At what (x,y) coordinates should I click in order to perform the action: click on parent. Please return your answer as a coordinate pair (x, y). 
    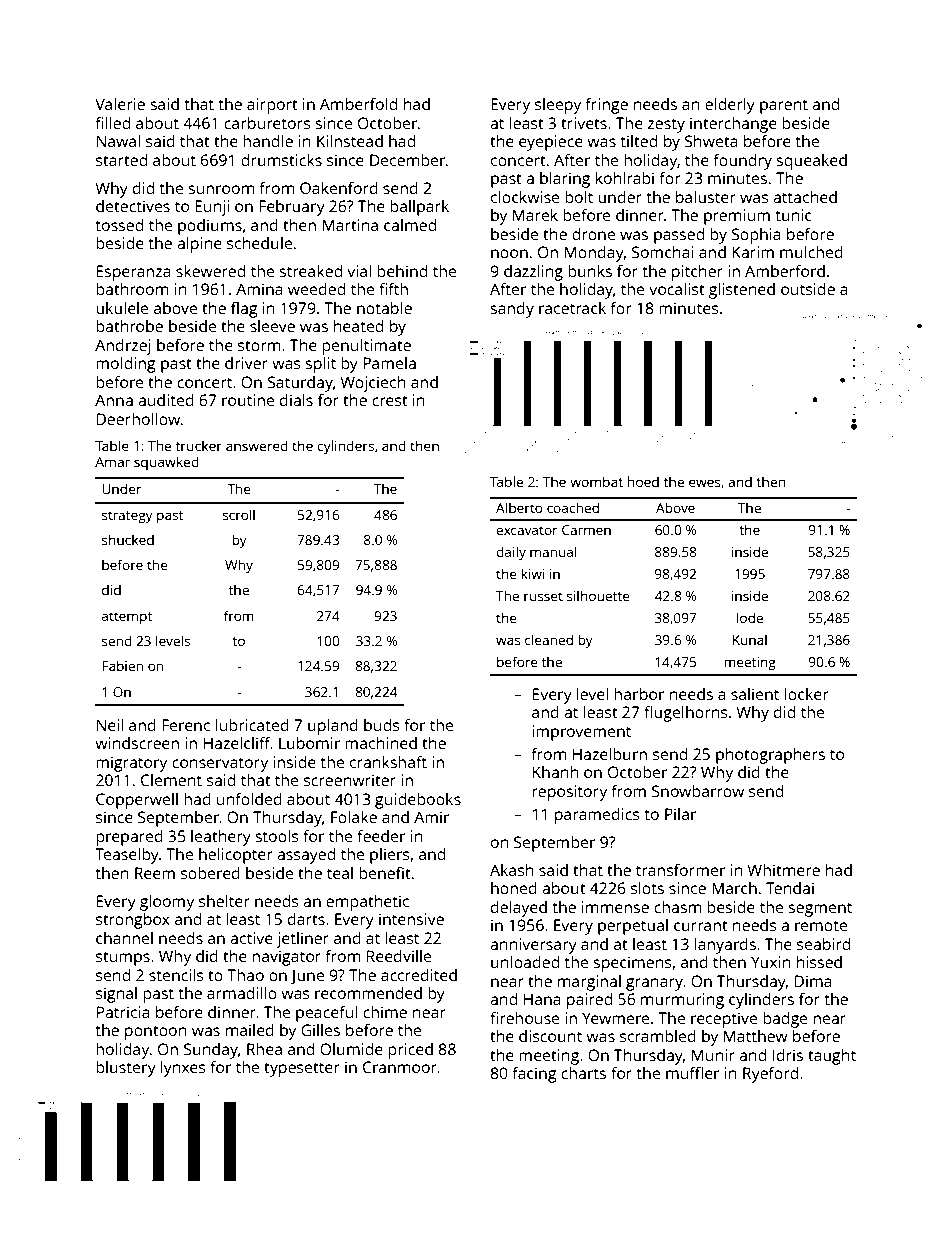
    Looking at the image, I should click on (784, 106).
